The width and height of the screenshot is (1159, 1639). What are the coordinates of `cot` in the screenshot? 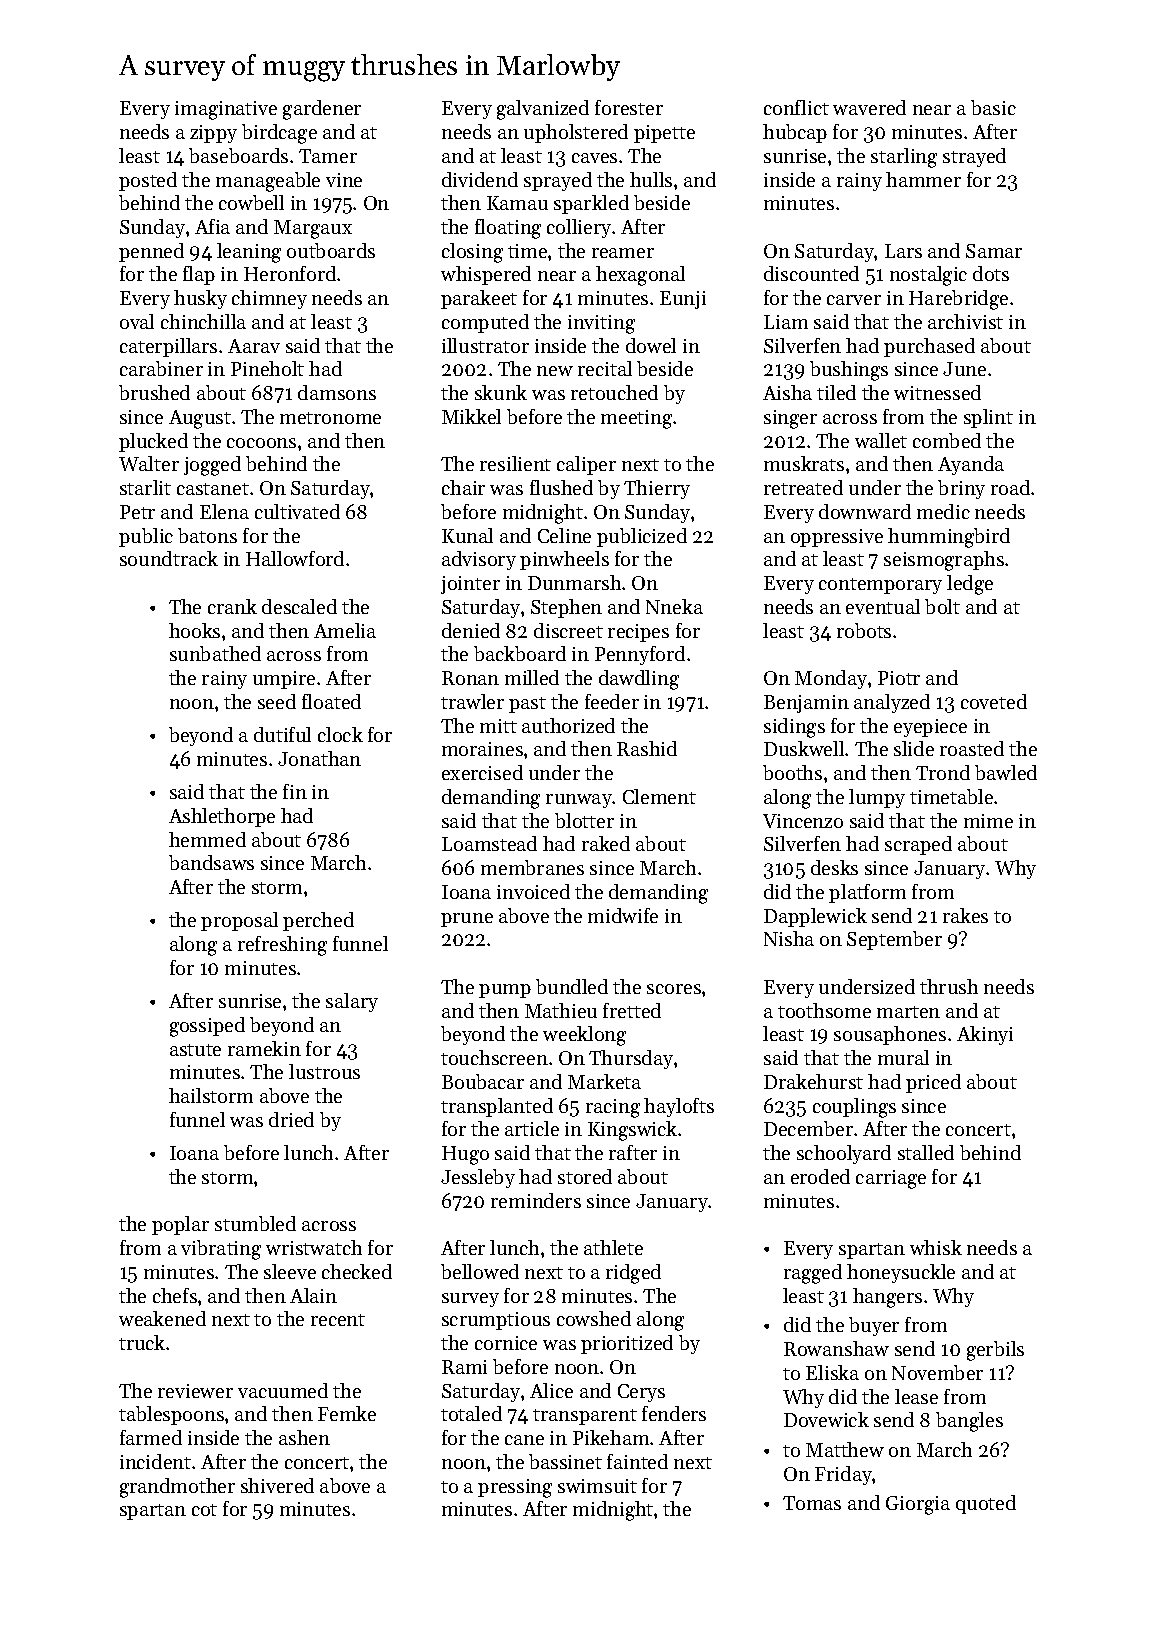 It's located at (204, 1510).
